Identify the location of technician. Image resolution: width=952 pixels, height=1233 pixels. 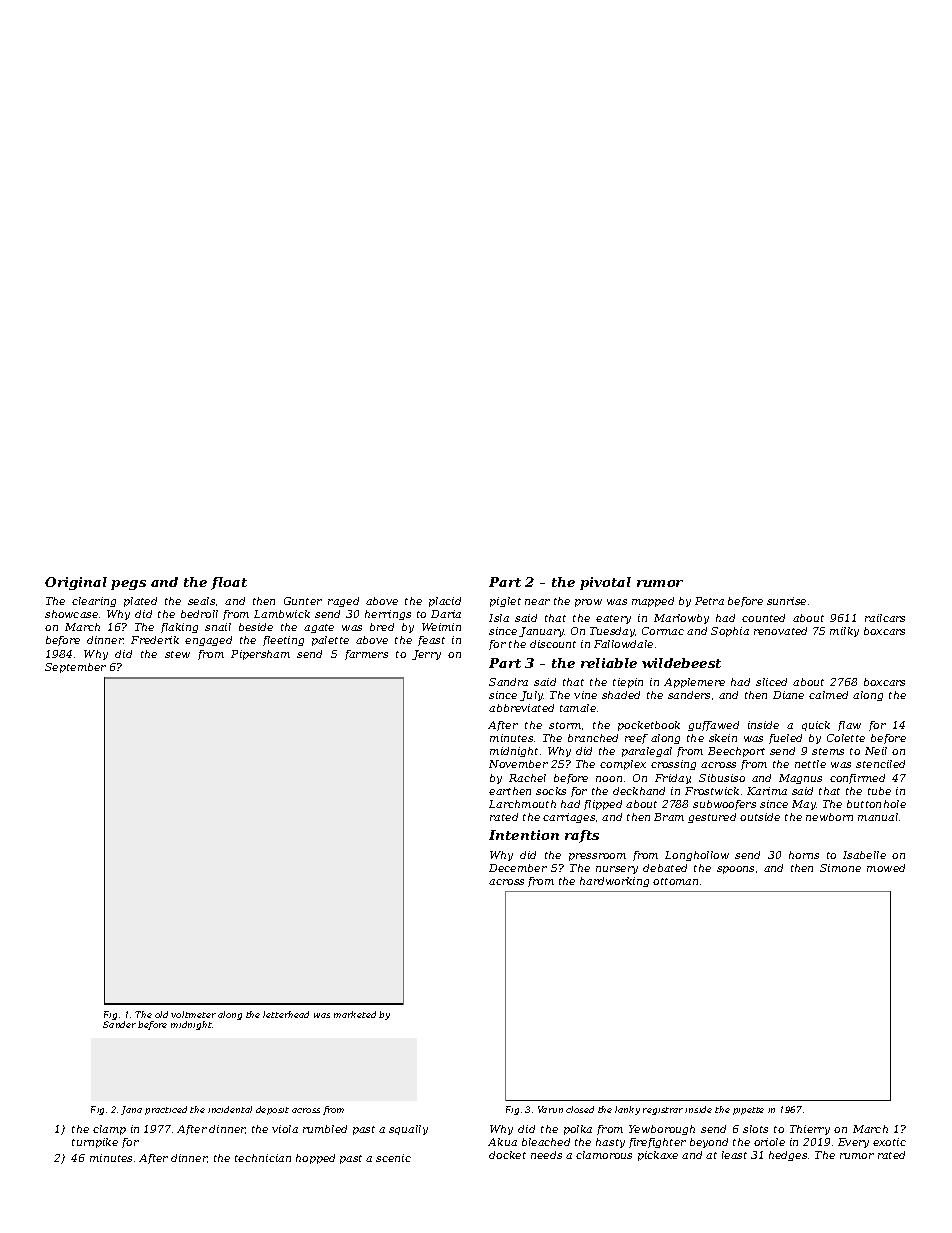
(263, 1158).
